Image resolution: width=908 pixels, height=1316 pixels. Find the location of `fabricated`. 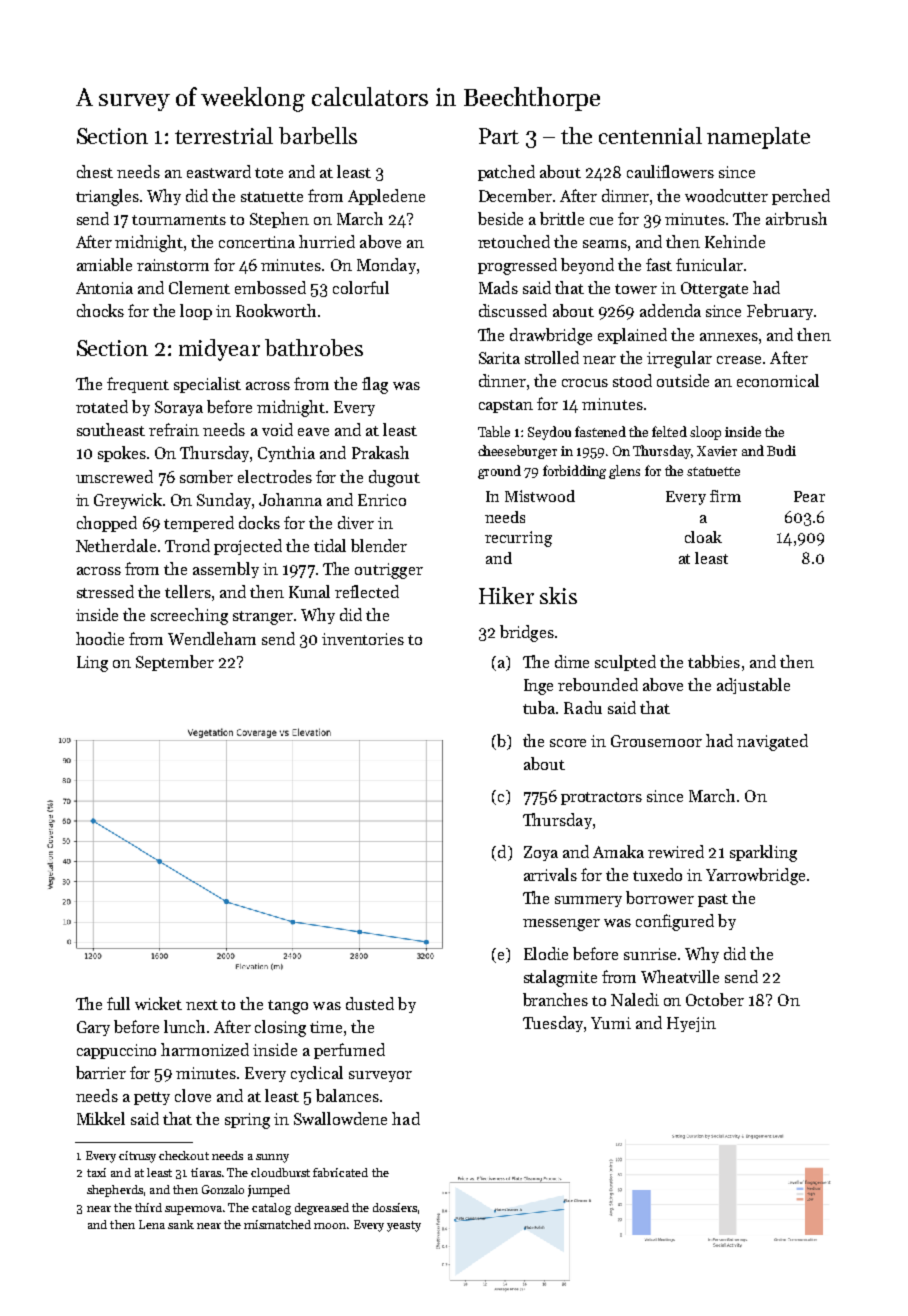

fabricated is located at coordinates (340, 1172).
